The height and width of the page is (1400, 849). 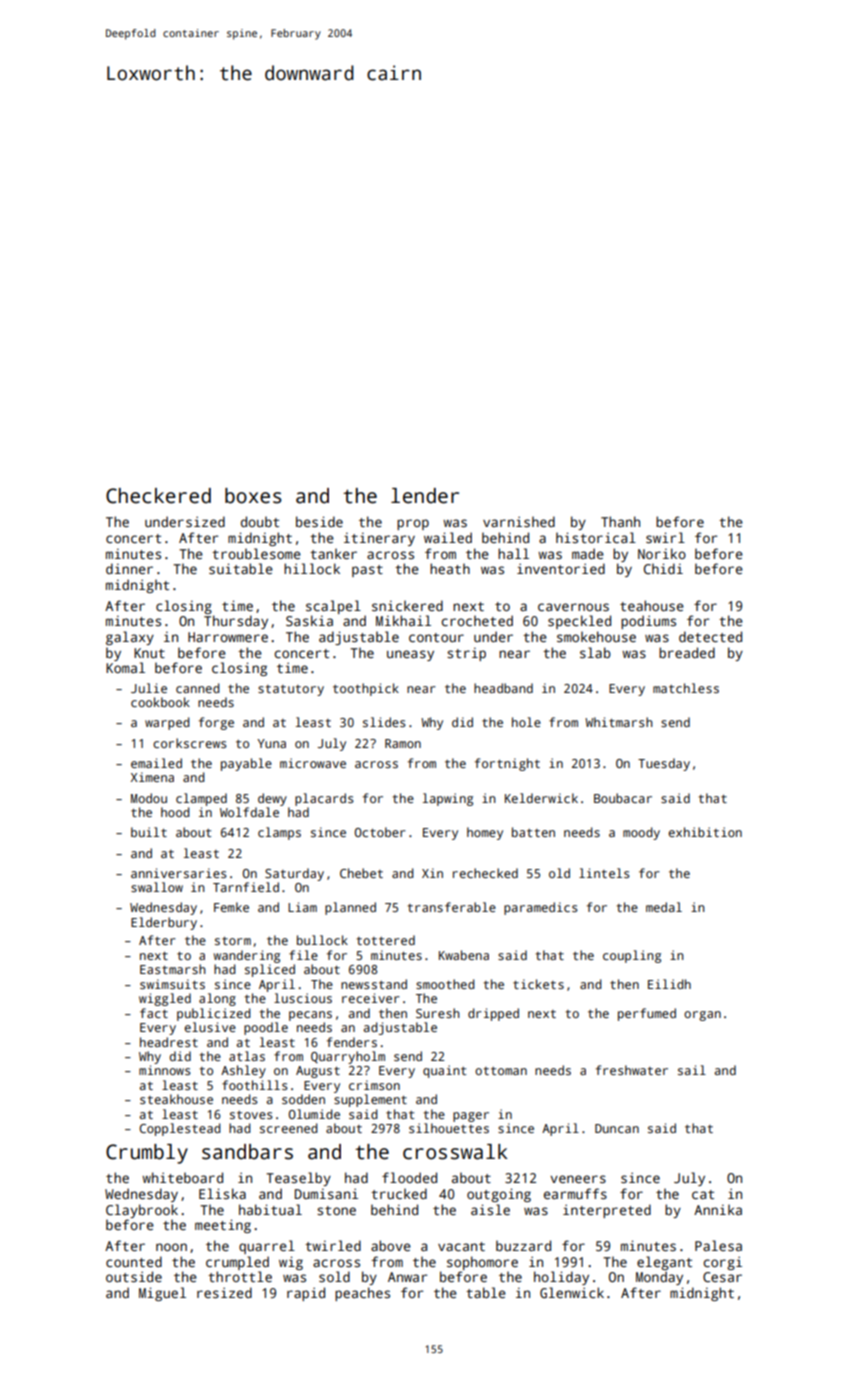 I want to click on noon, so click(x=171, y=1247).
